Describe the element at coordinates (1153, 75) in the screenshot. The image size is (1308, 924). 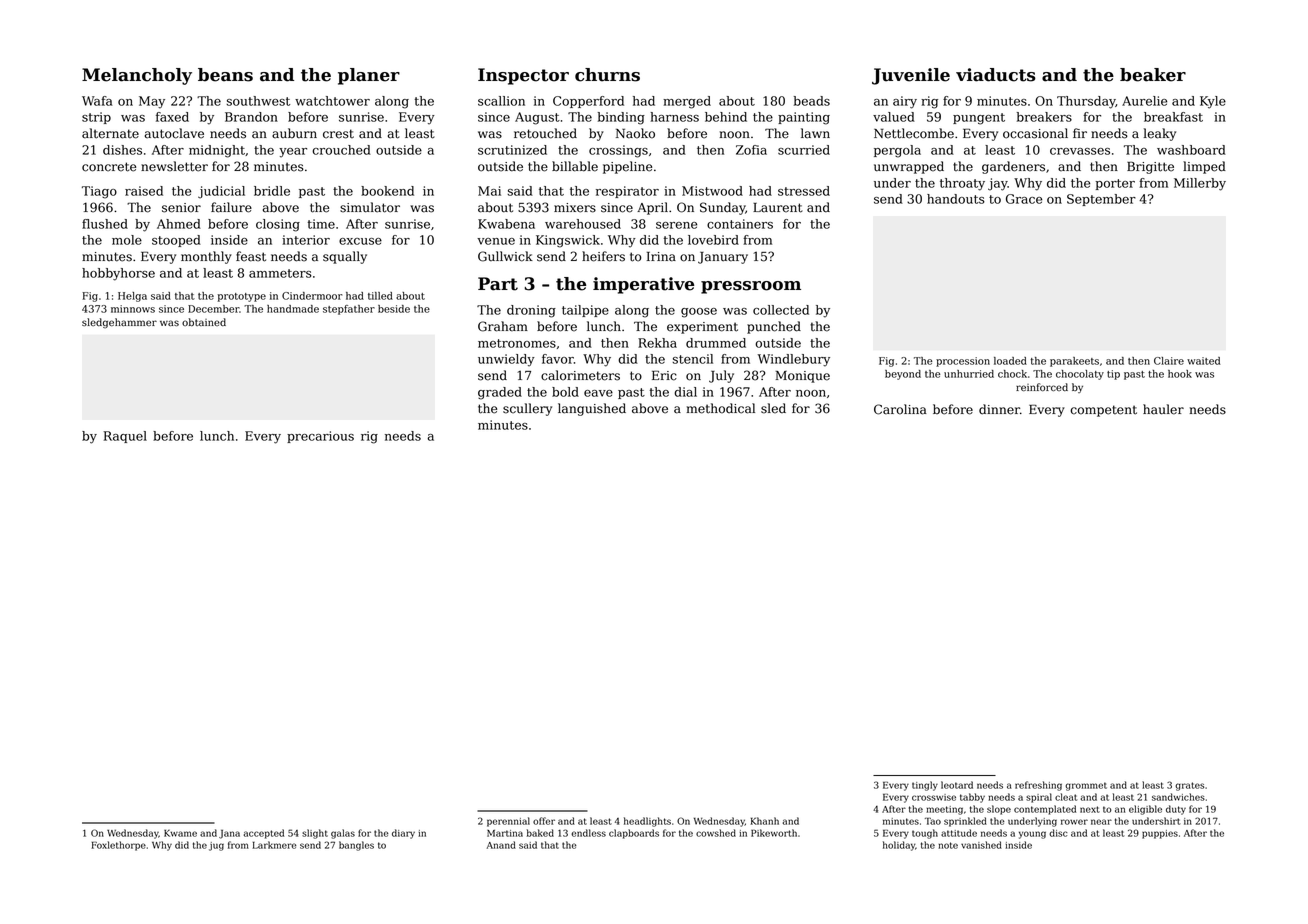
I see `beaker` at that location.
